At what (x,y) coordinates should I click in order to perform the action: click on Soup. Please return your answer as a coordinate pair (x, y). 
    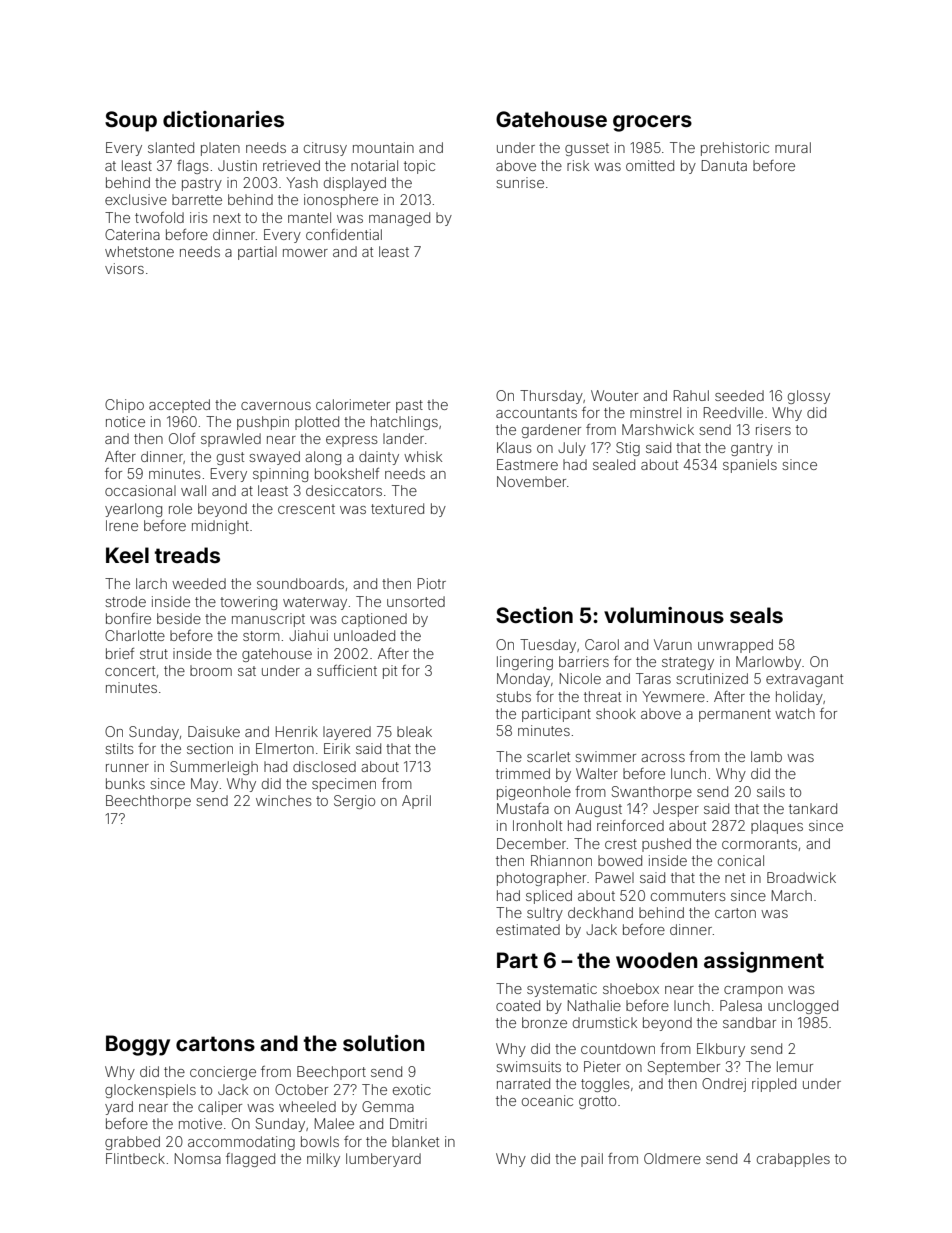
    Looking at the image, I should click on (131, 121).
